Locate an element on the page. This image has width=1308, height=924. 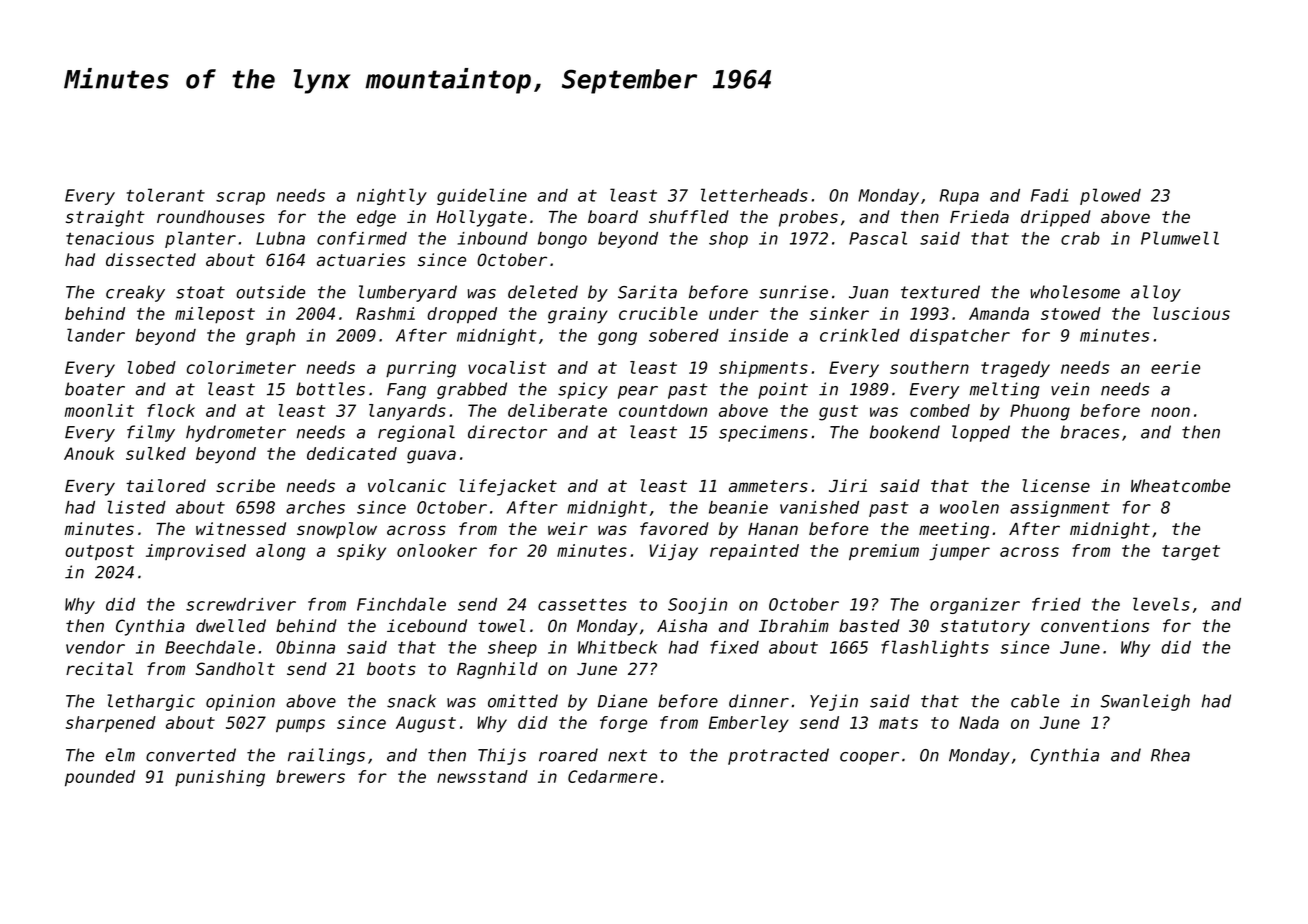
straight is located at coordinates (105, 218).
